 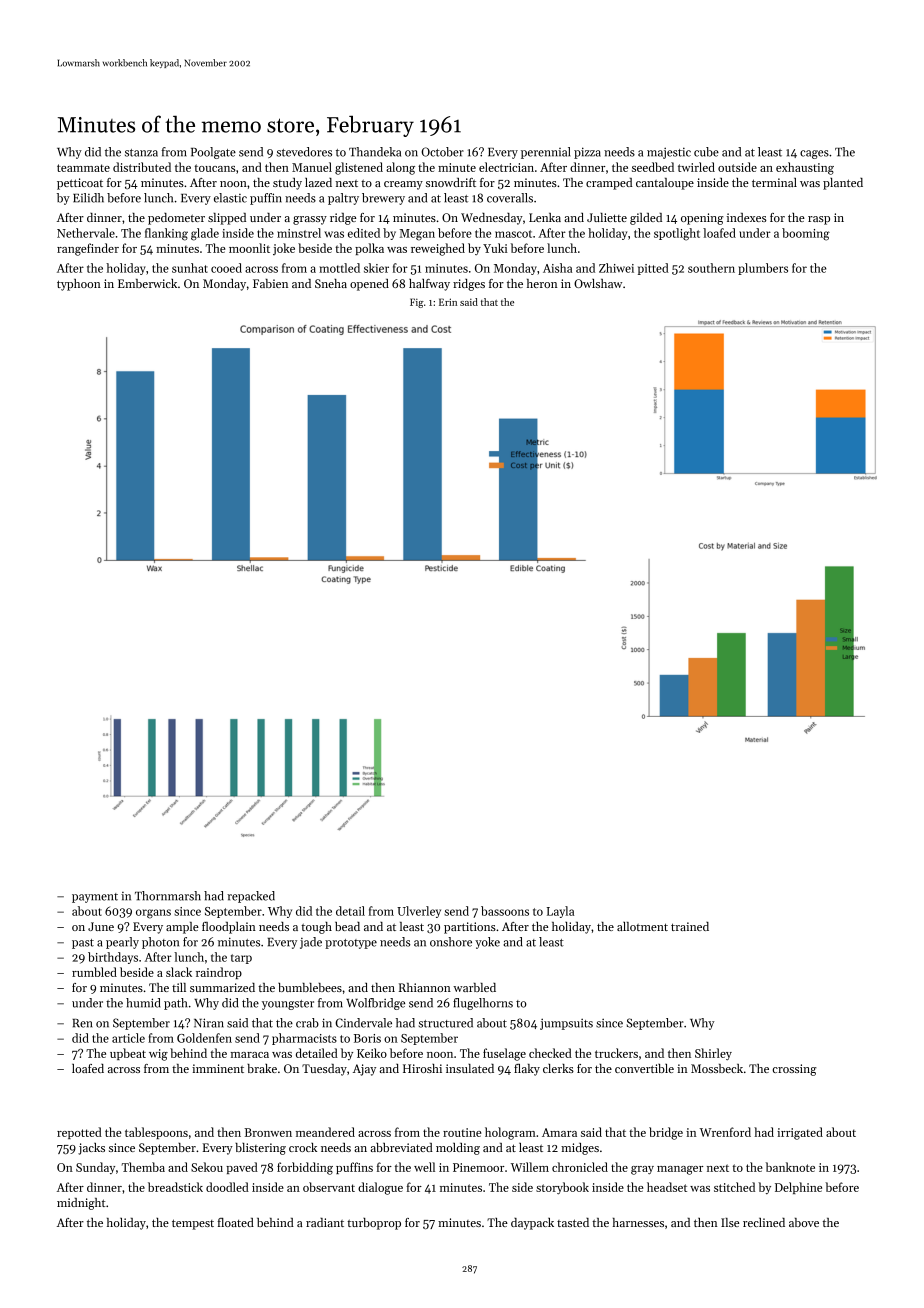 What do you see at coordinates (128, 1038) in the screenshot?
I see `article` at bounding box center [128, 1038].
